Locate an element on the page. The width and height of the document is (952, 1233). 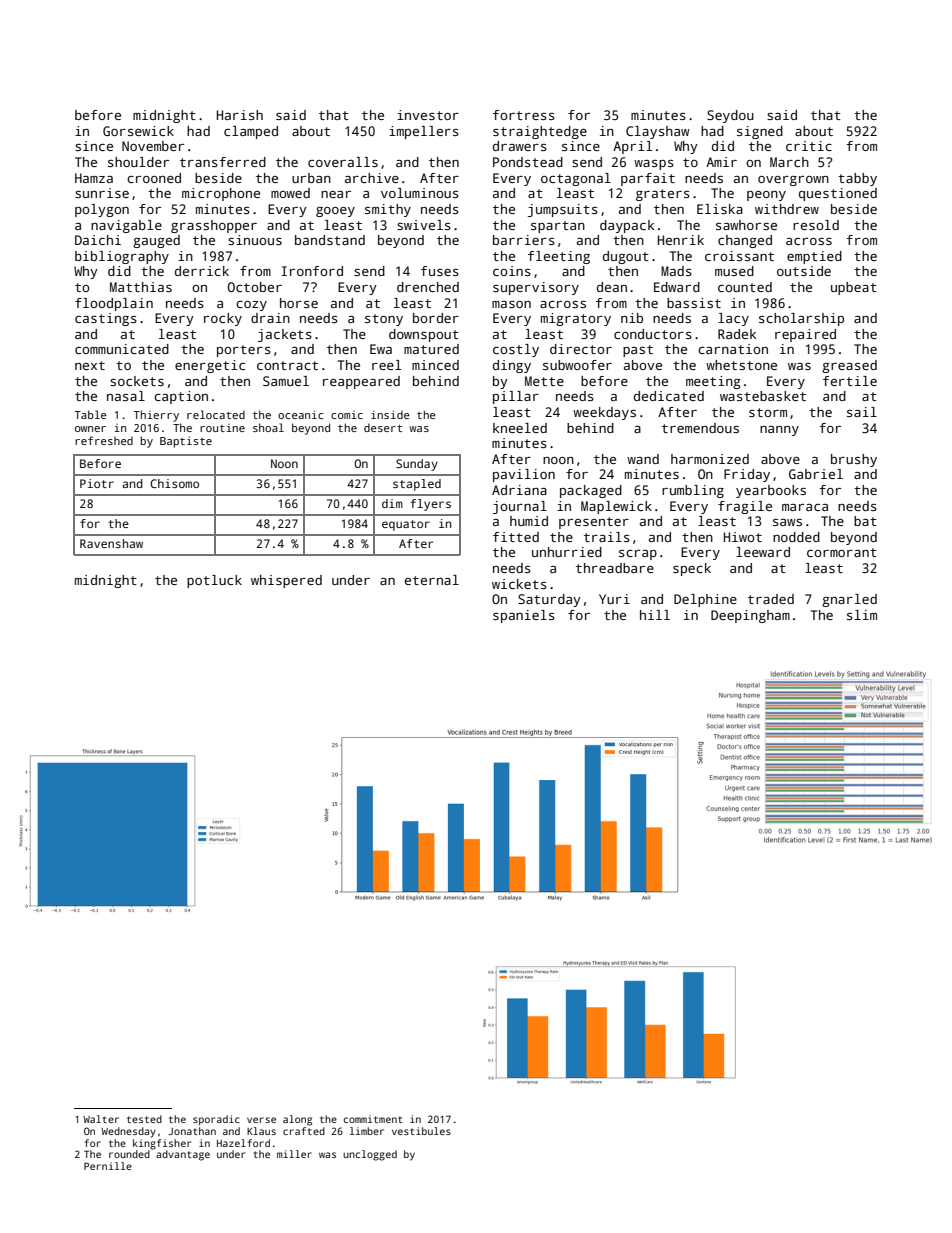
Walter is located at coordinates (101, 1119).
